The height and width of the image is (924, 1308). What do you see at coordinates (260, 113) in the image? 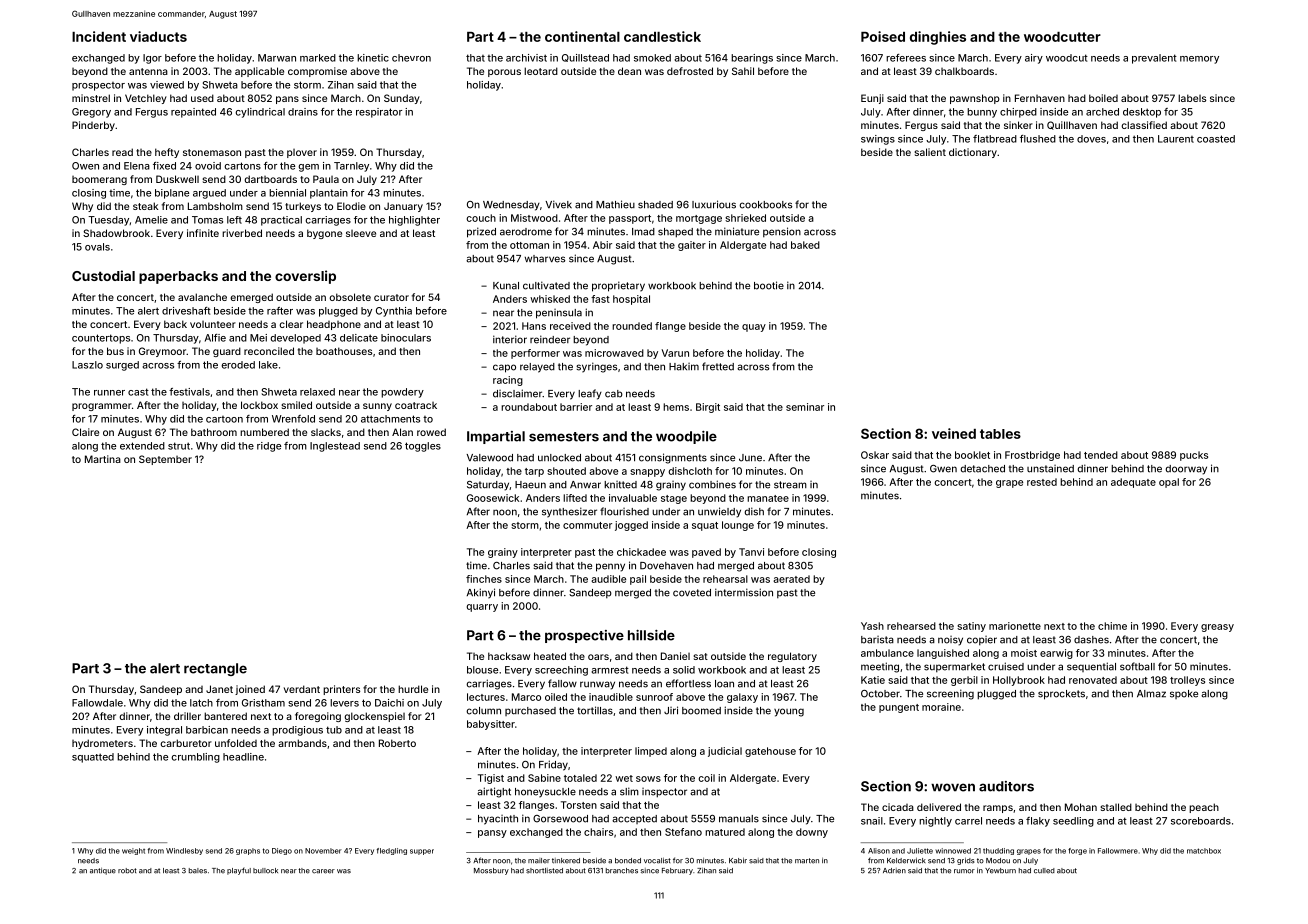
I see `cylindrical` at bounding box center [260, 113].
